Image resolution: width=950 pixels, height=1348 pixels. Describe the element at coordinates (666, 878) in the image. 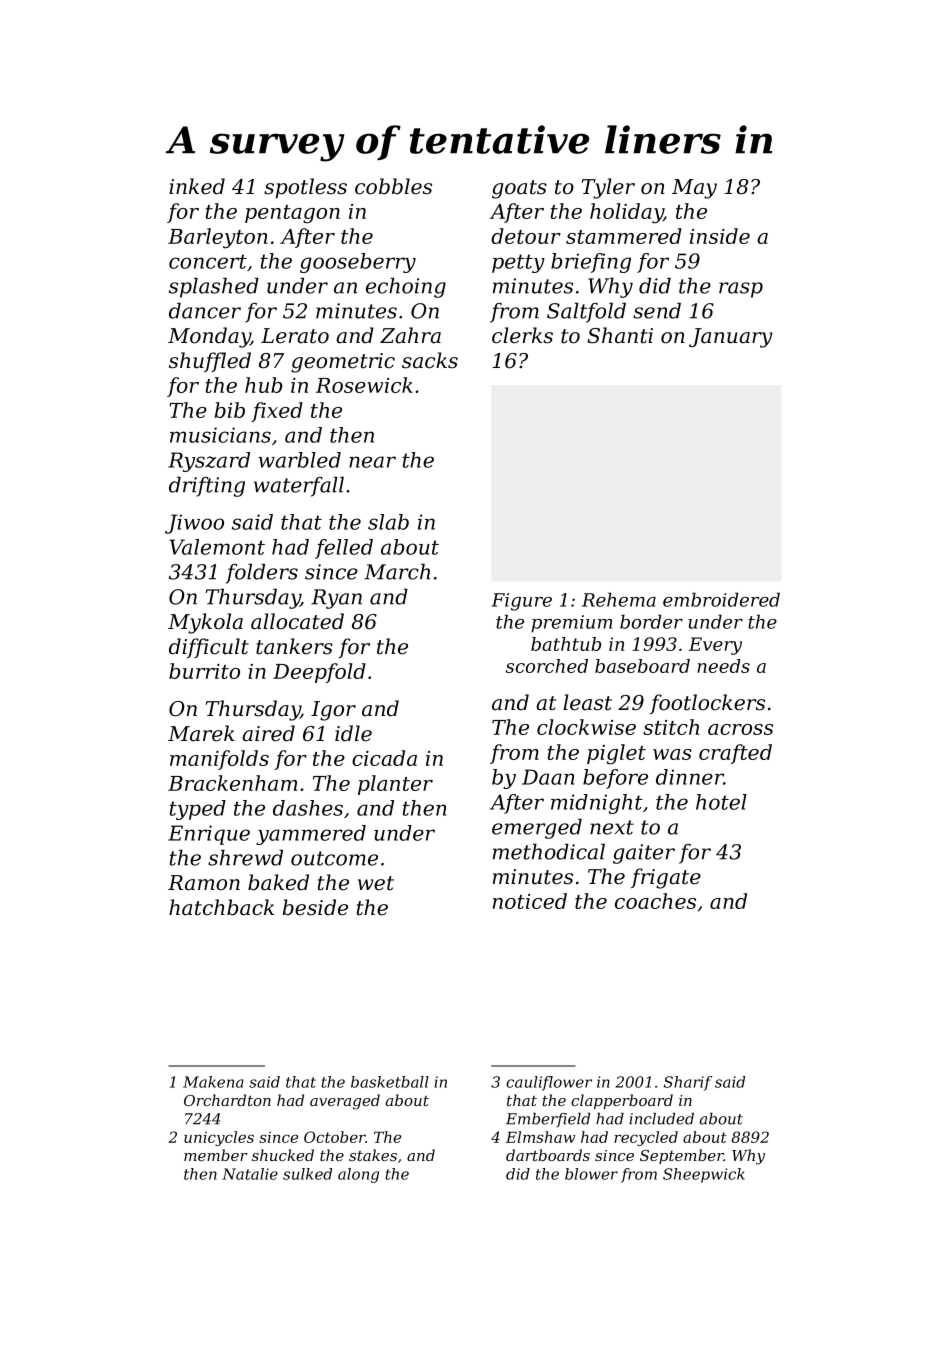

I see `frigate` at that location.
